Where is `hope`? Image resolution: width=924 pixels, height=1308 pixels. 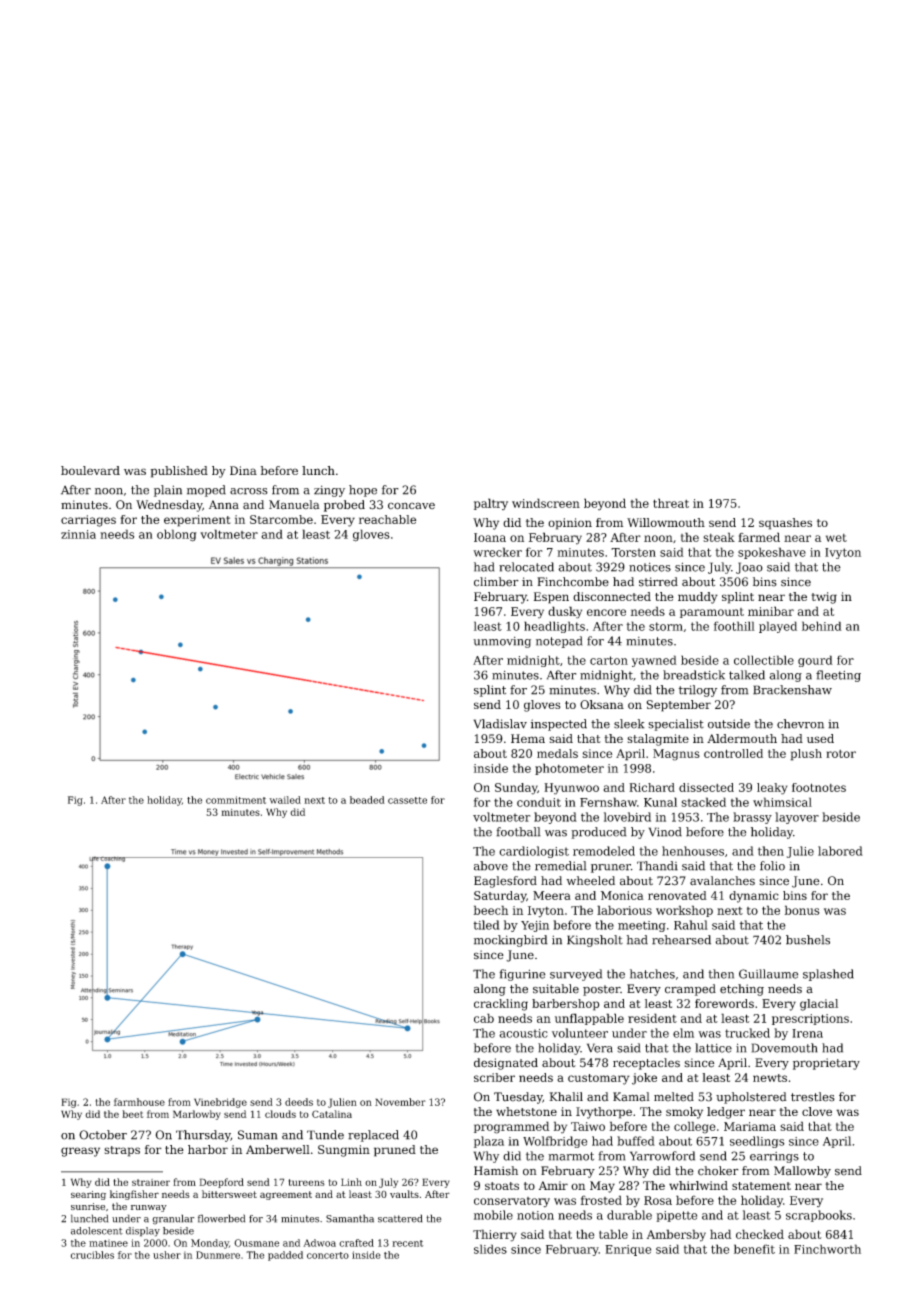 hope is located at coordinates (363, 491).
